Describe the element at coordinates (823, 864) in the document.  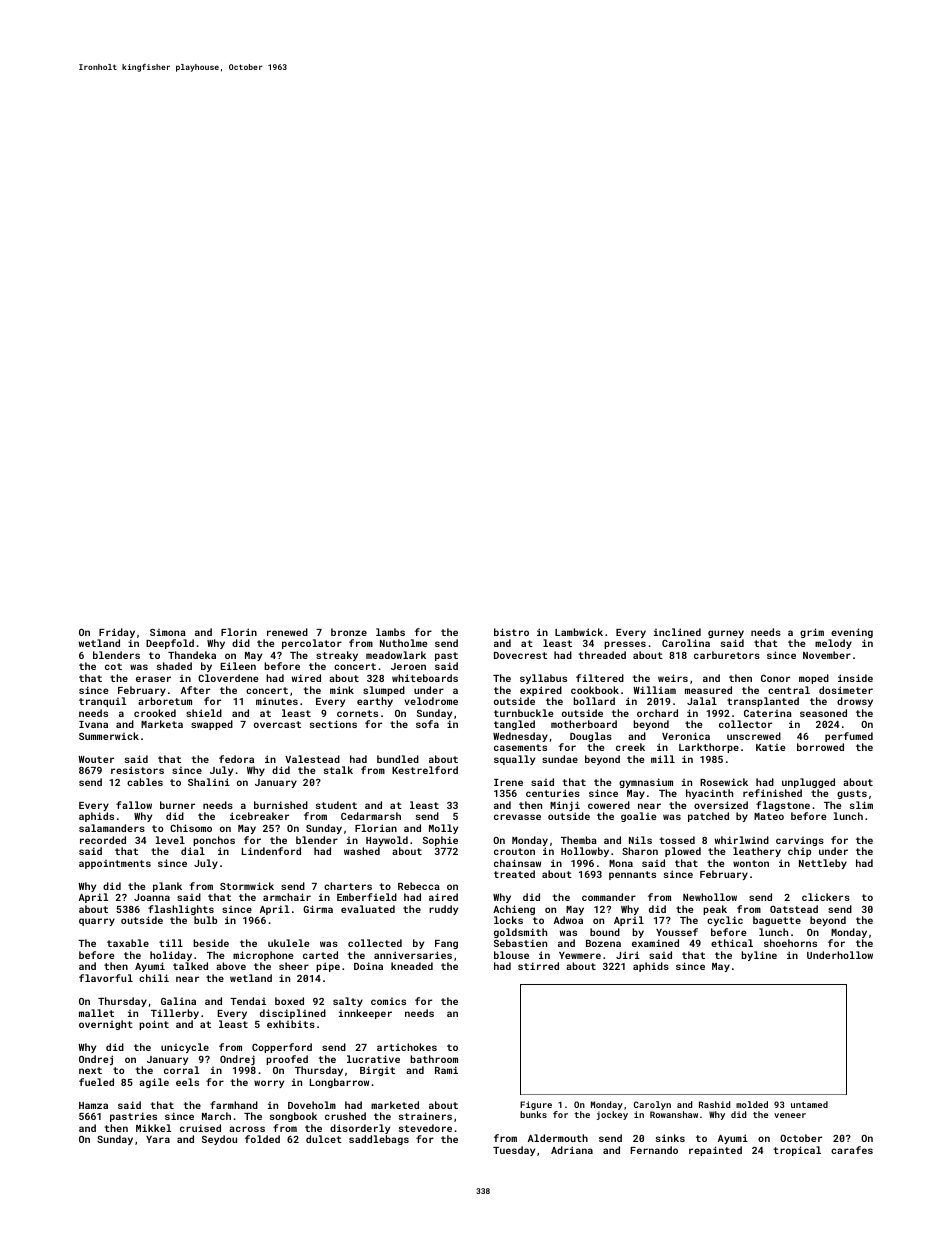
I see `Nettleby` at that location.
